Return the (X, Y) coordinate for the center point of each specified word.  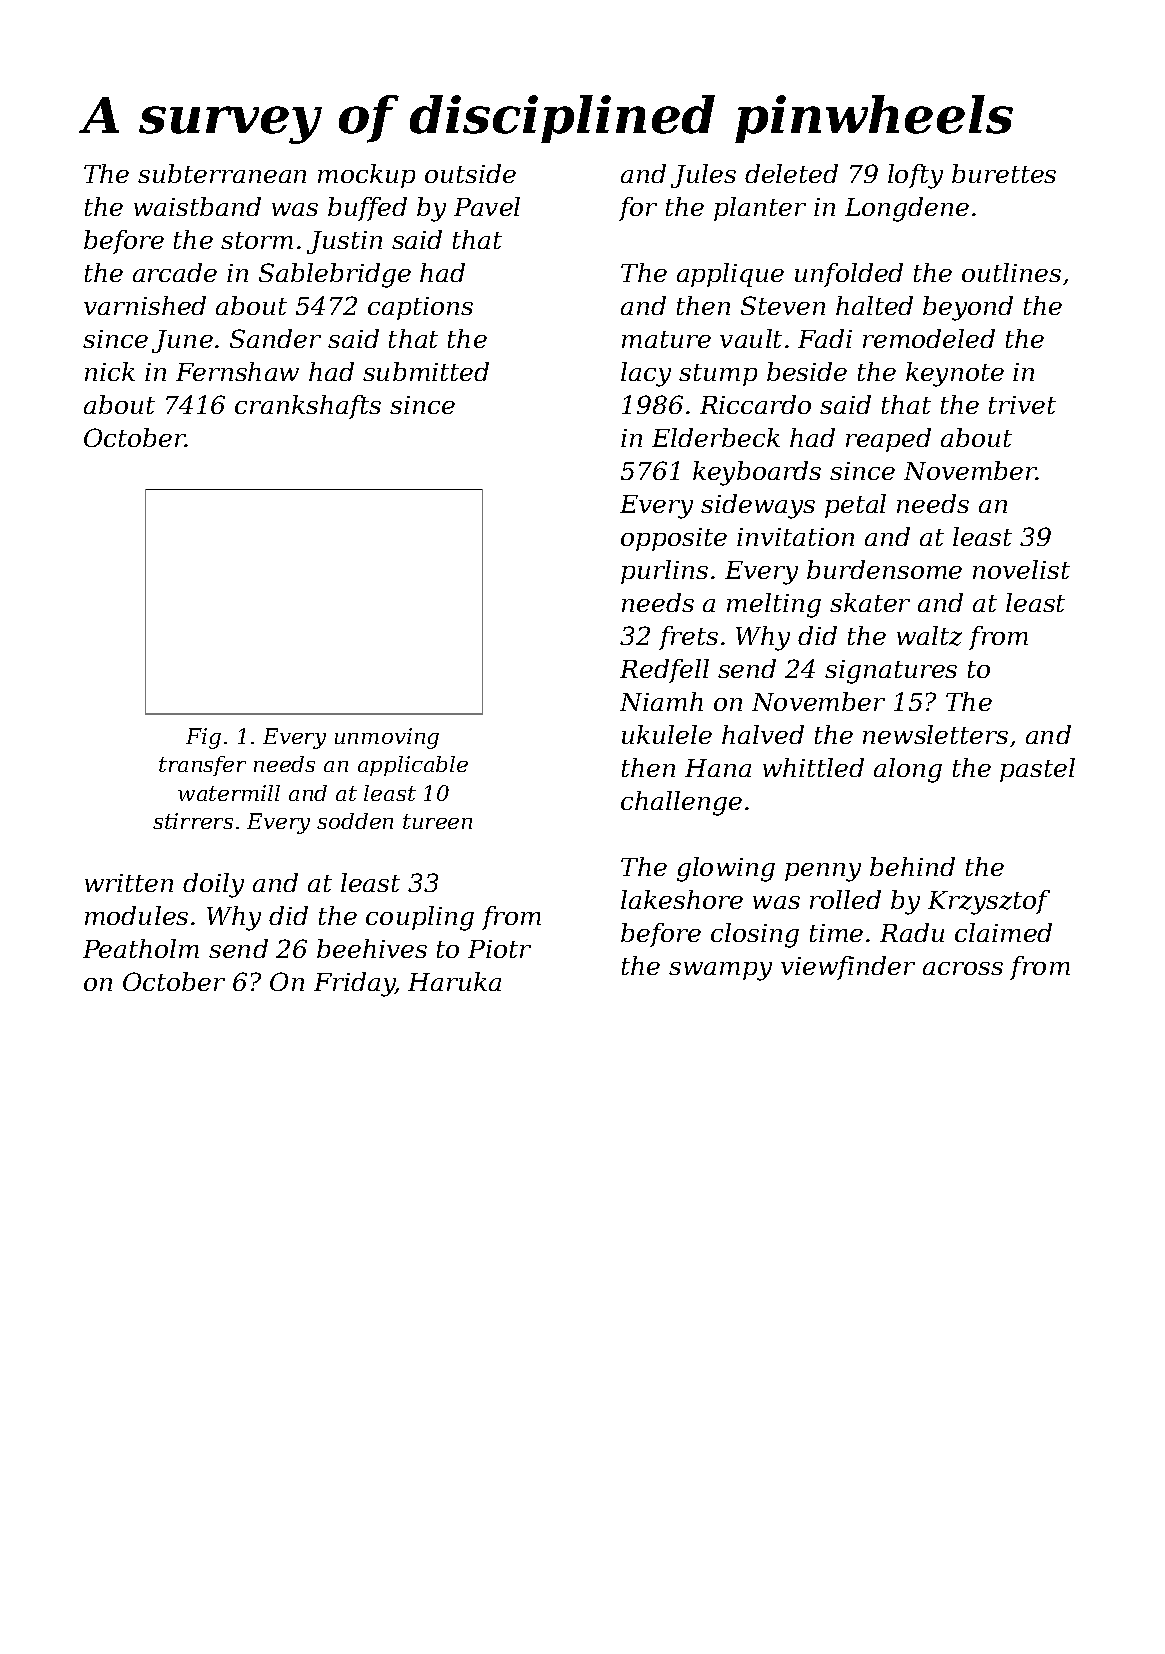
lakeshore (682, 899)
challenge (681, 803)
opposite (674, 539)
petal (855, 506)
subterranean (222, 173)
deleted (791, 173)
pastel (1037, 770)
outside (470, 173)
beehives (372, 948)
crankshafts (308, 407)
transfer (202, 766)
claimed (1003, 932)
